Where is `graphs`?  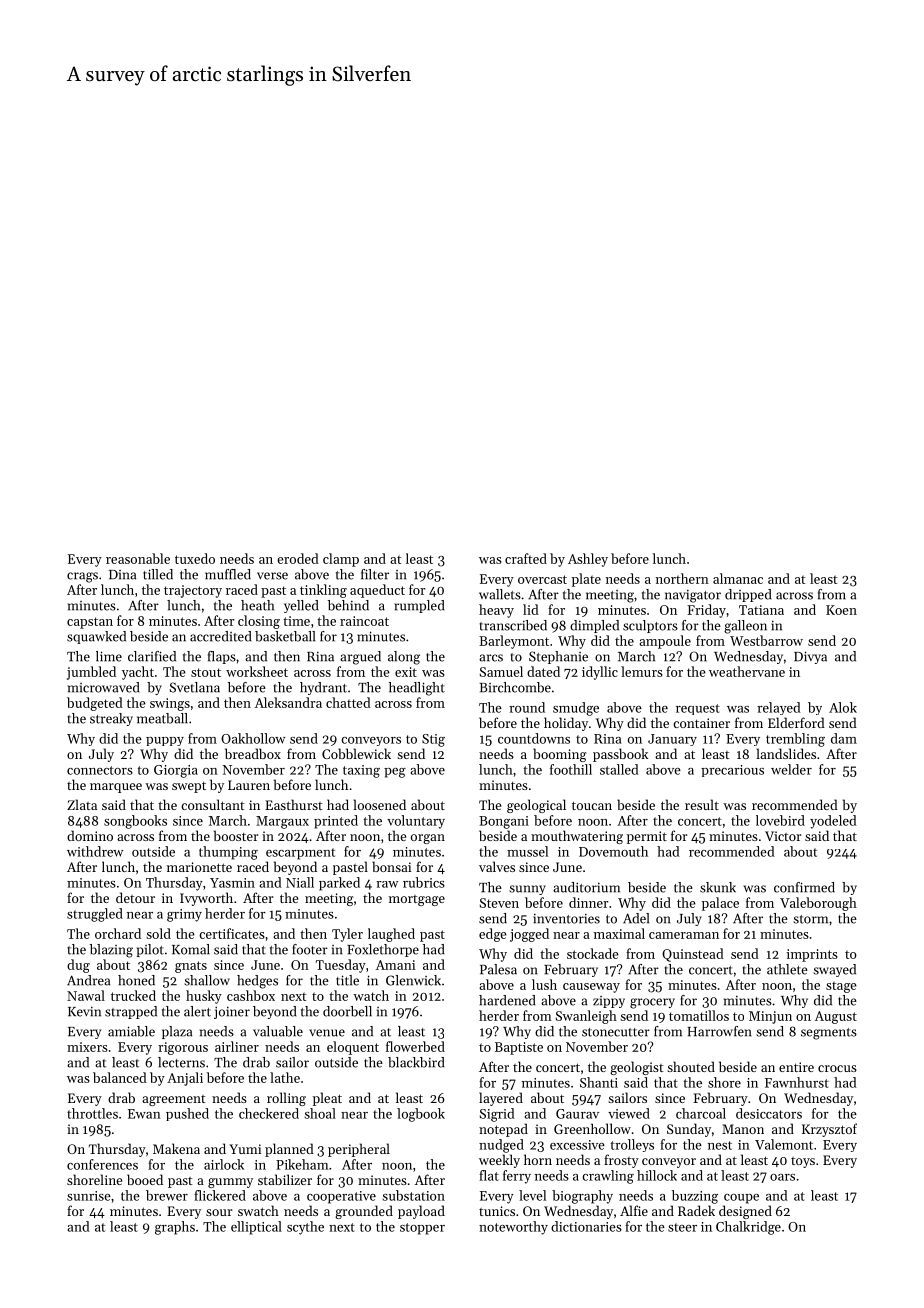
graphs is located at coordinates (175, 1228).
